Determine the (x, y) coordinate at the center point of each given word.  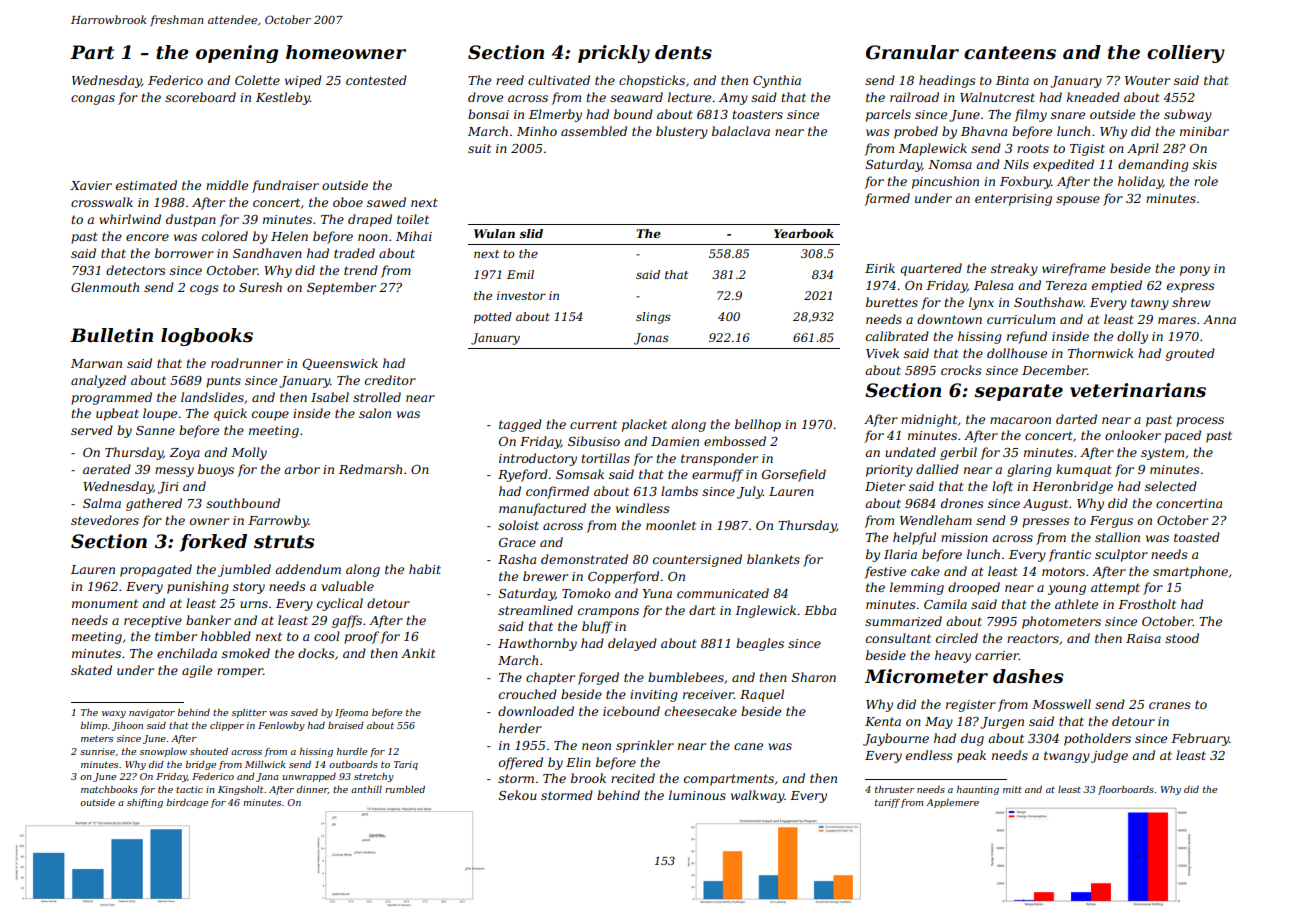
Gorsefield (794, 475)
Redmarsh (370, 469)
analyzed (98, 381)
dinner (312, 790)
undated (910, 452)
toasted (1197, 537)
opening (237, 54)
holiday (1140, 182)
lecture (689, 97)
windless (643, 508)
